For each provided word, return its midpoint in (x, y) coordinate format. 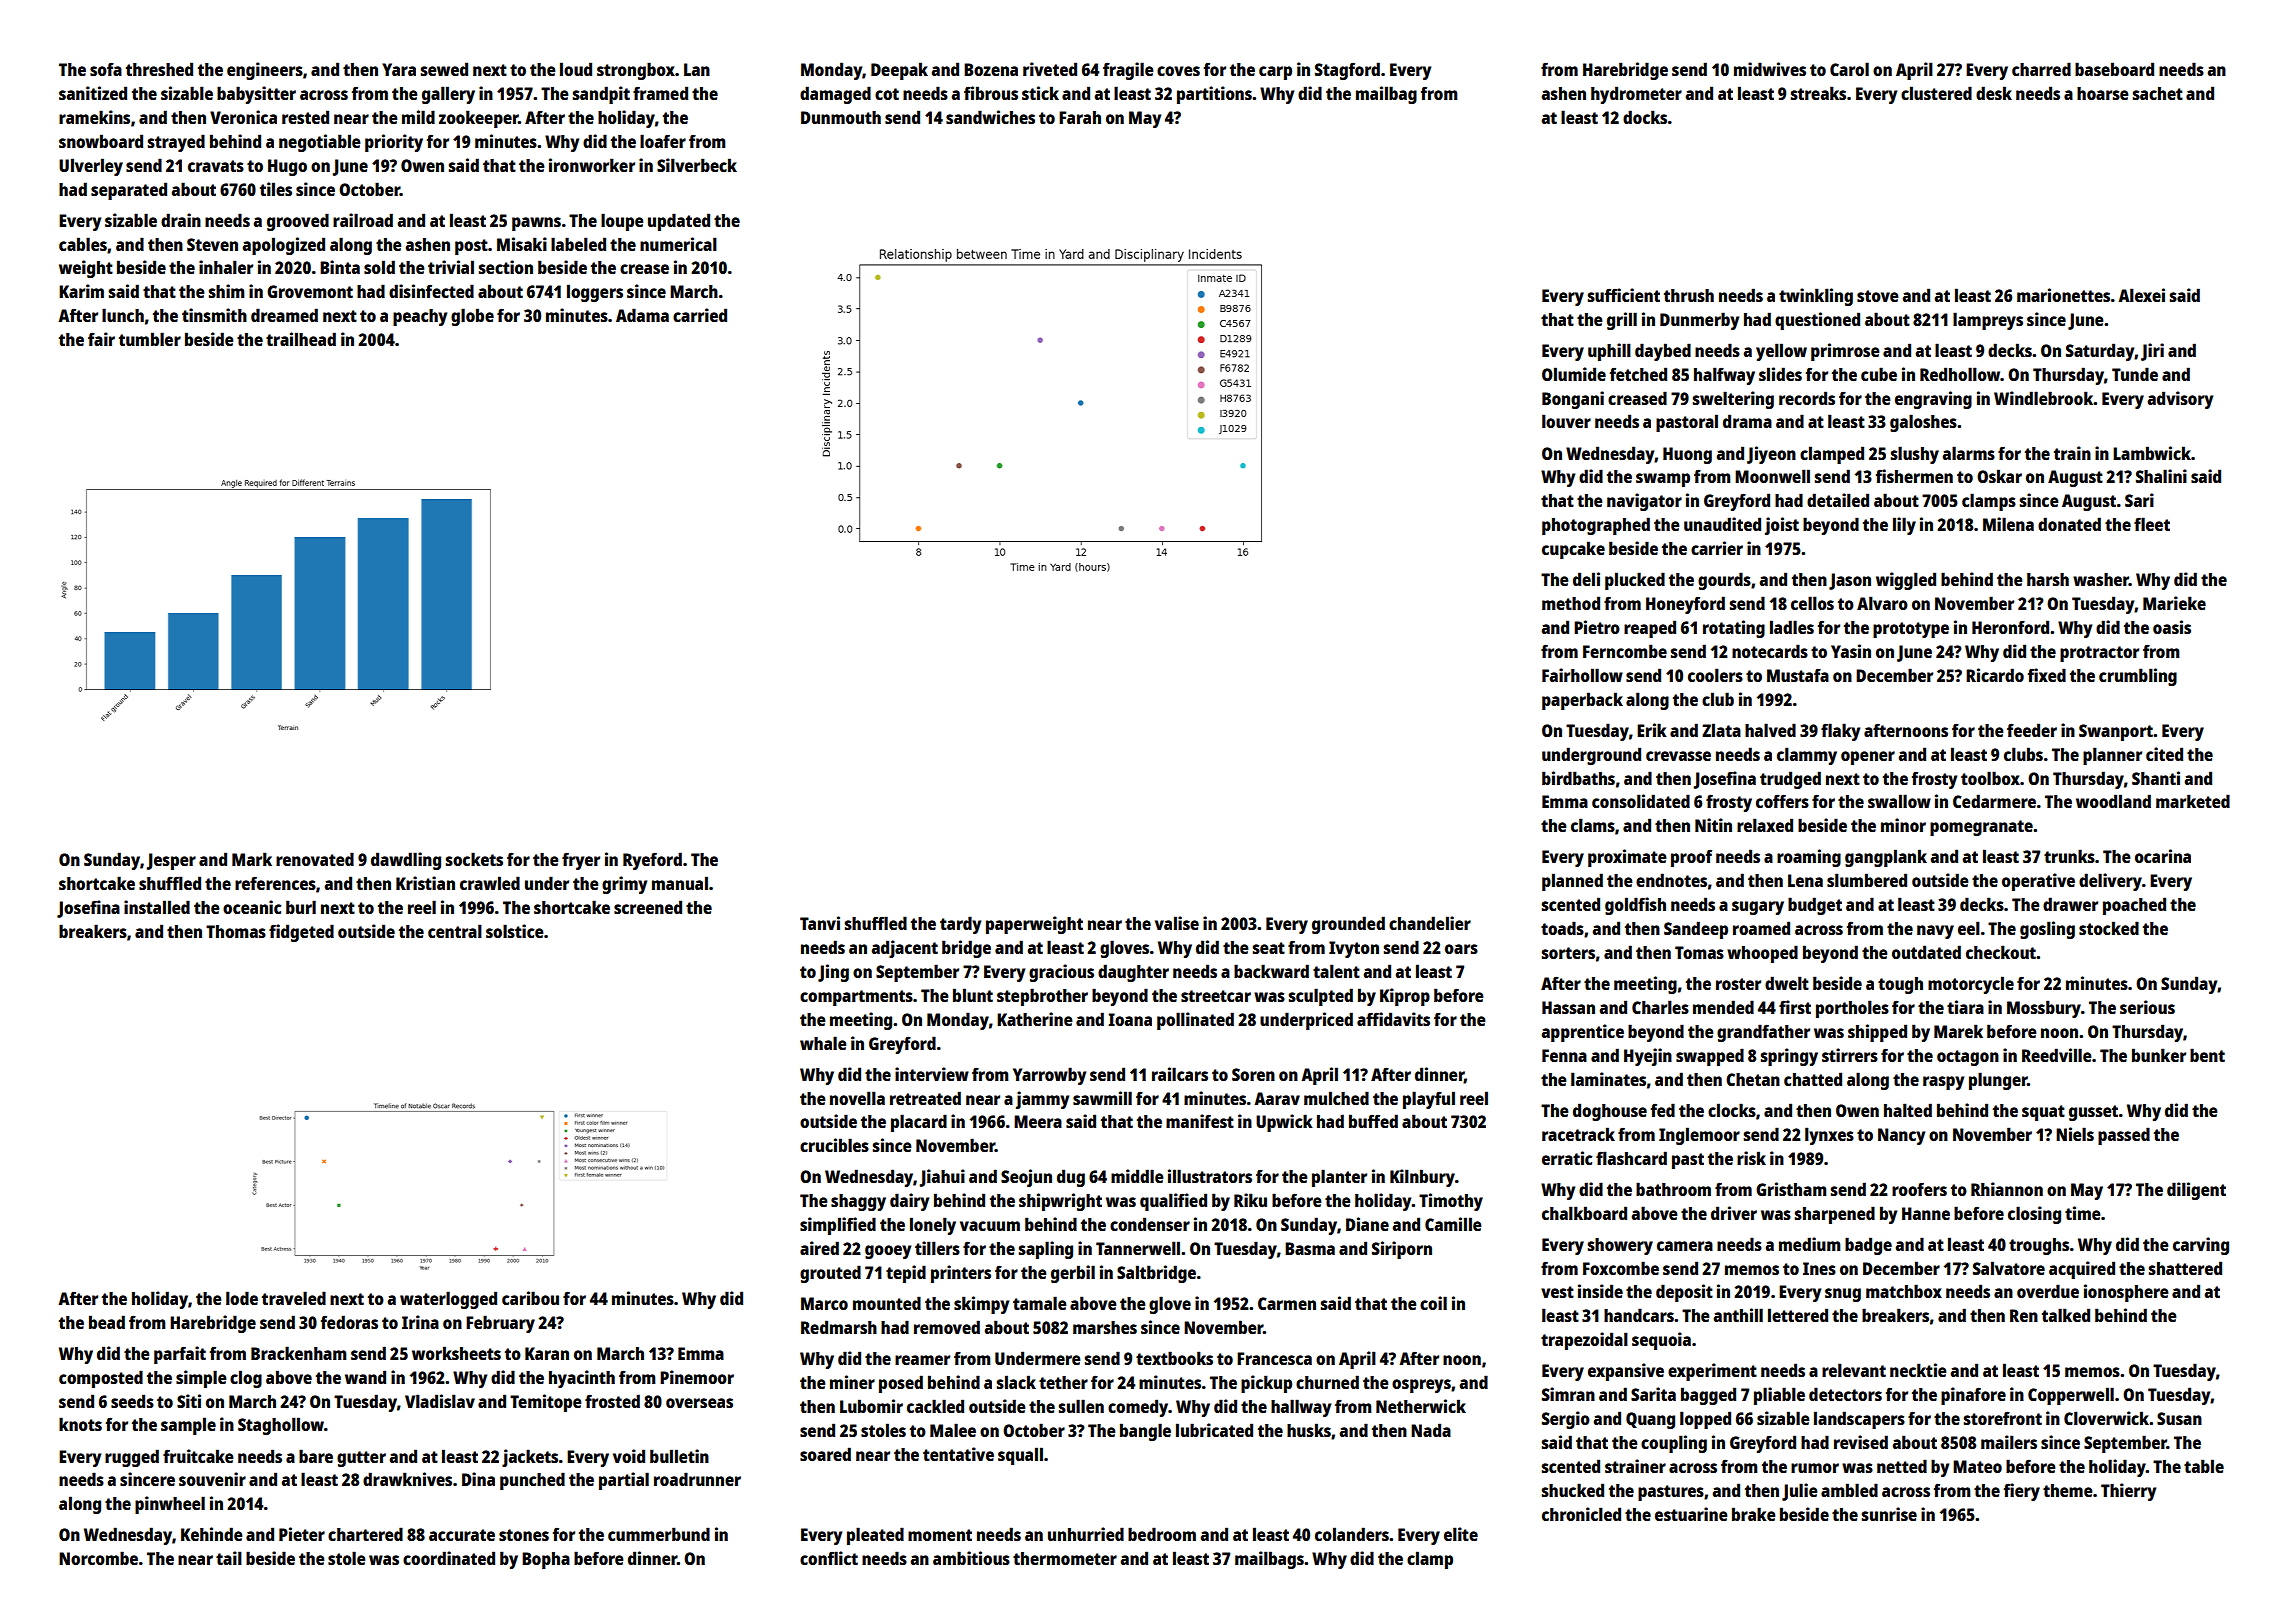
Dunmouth (841, 117)
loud (576, 69)
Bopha (546, 1560)
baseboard (2114, 69)
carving (2201, 1246)
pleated (875, 1536)
